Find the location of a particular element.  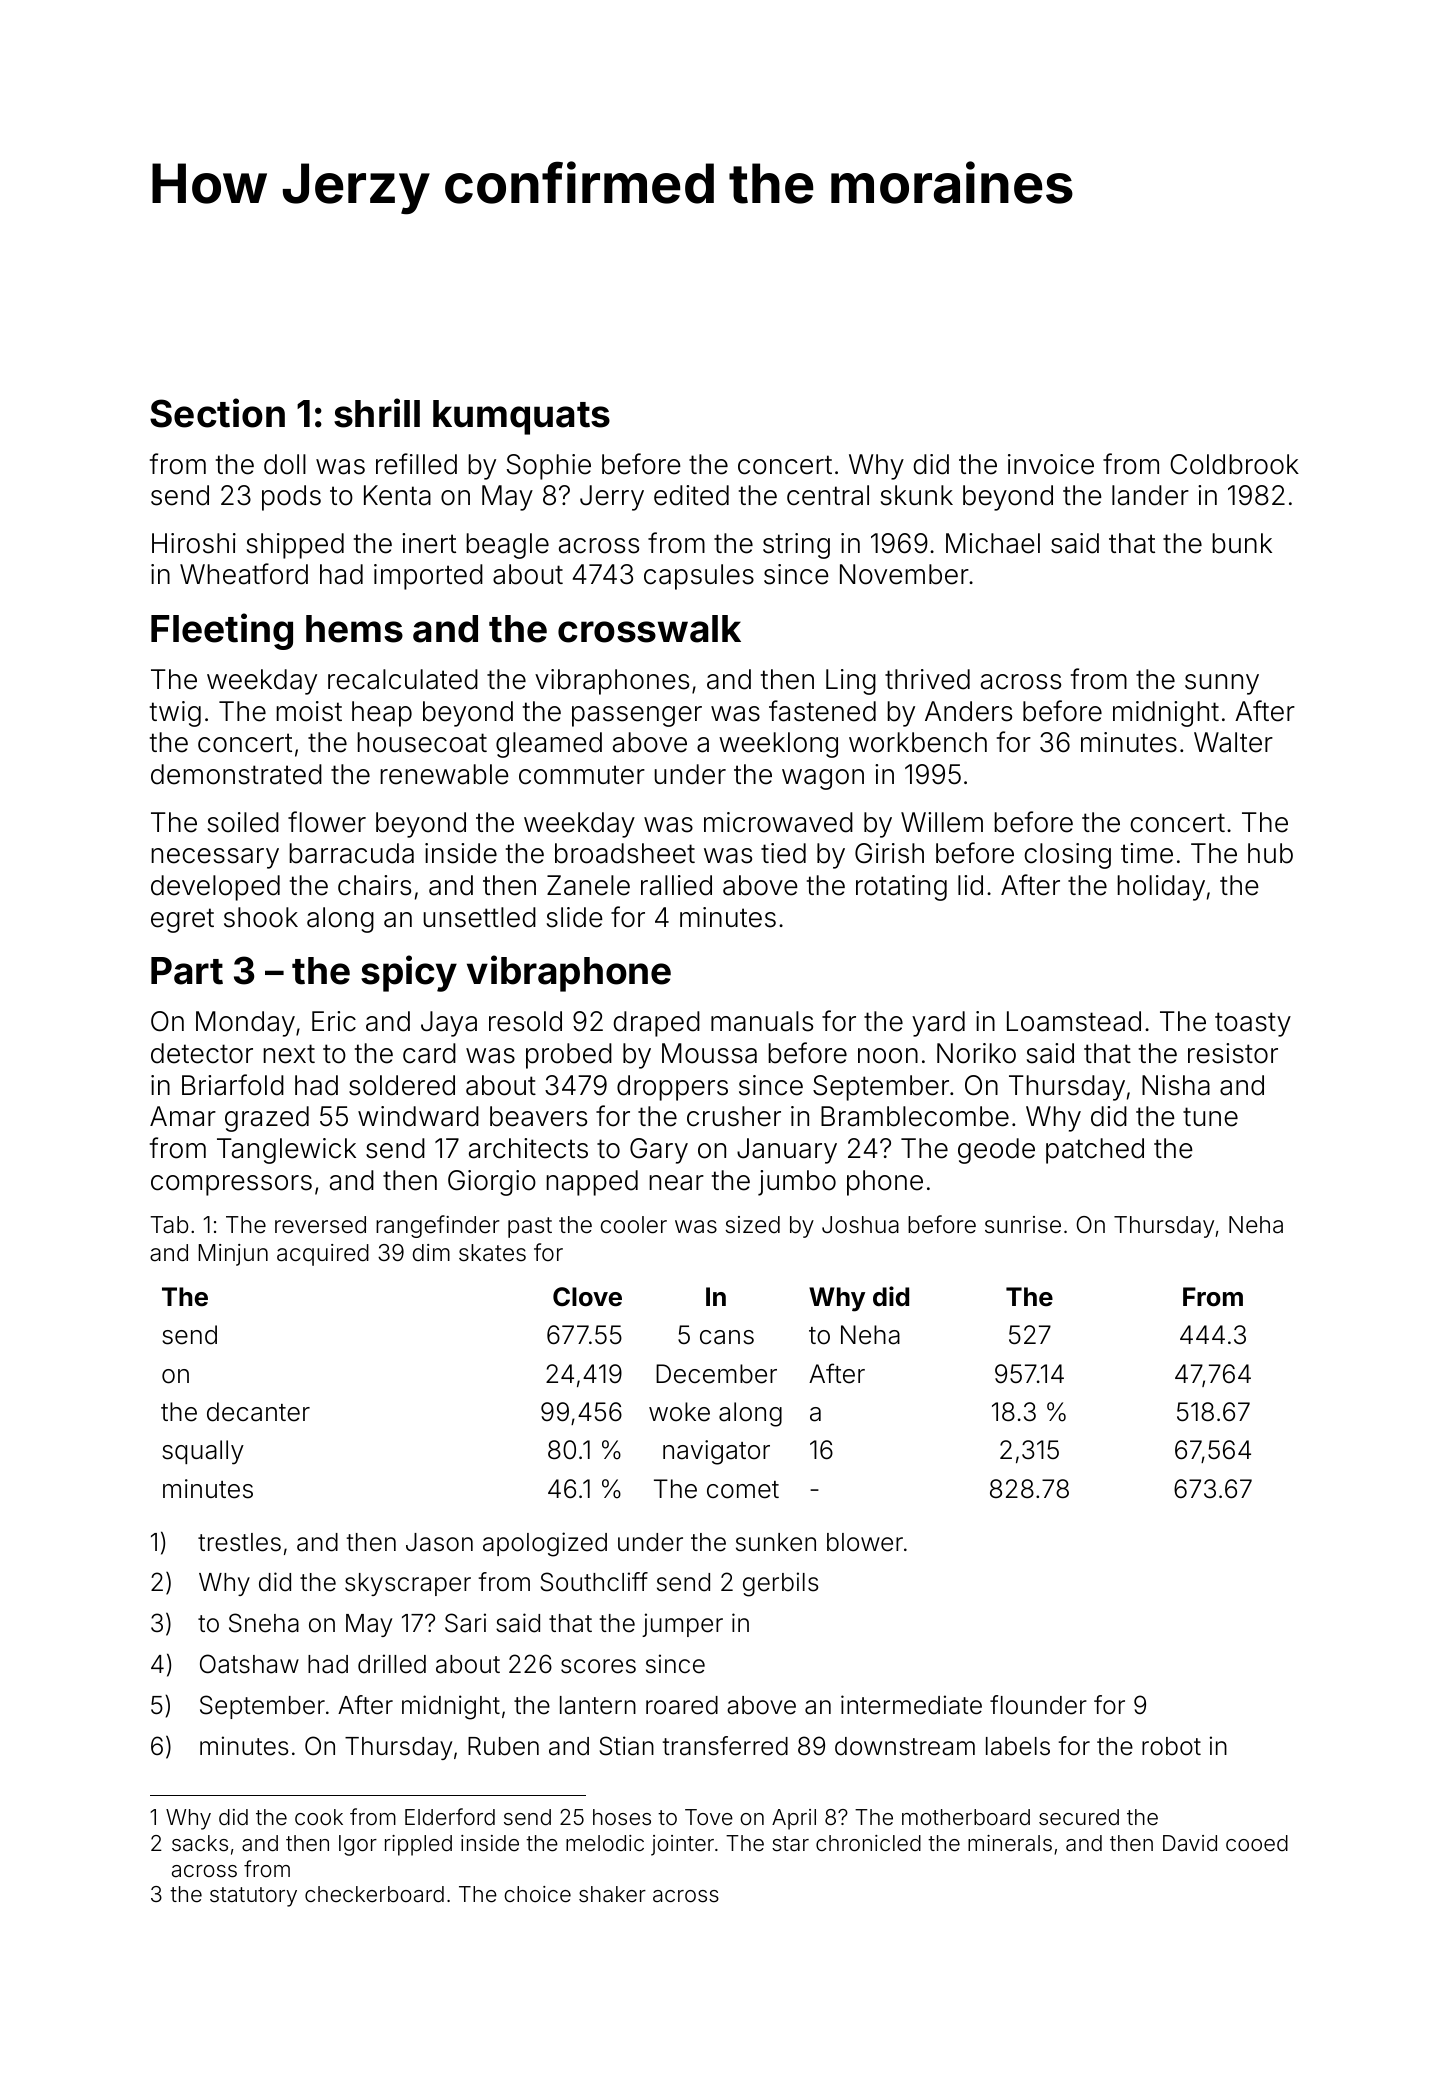

microwaved is located at coordinates (778, 822).
